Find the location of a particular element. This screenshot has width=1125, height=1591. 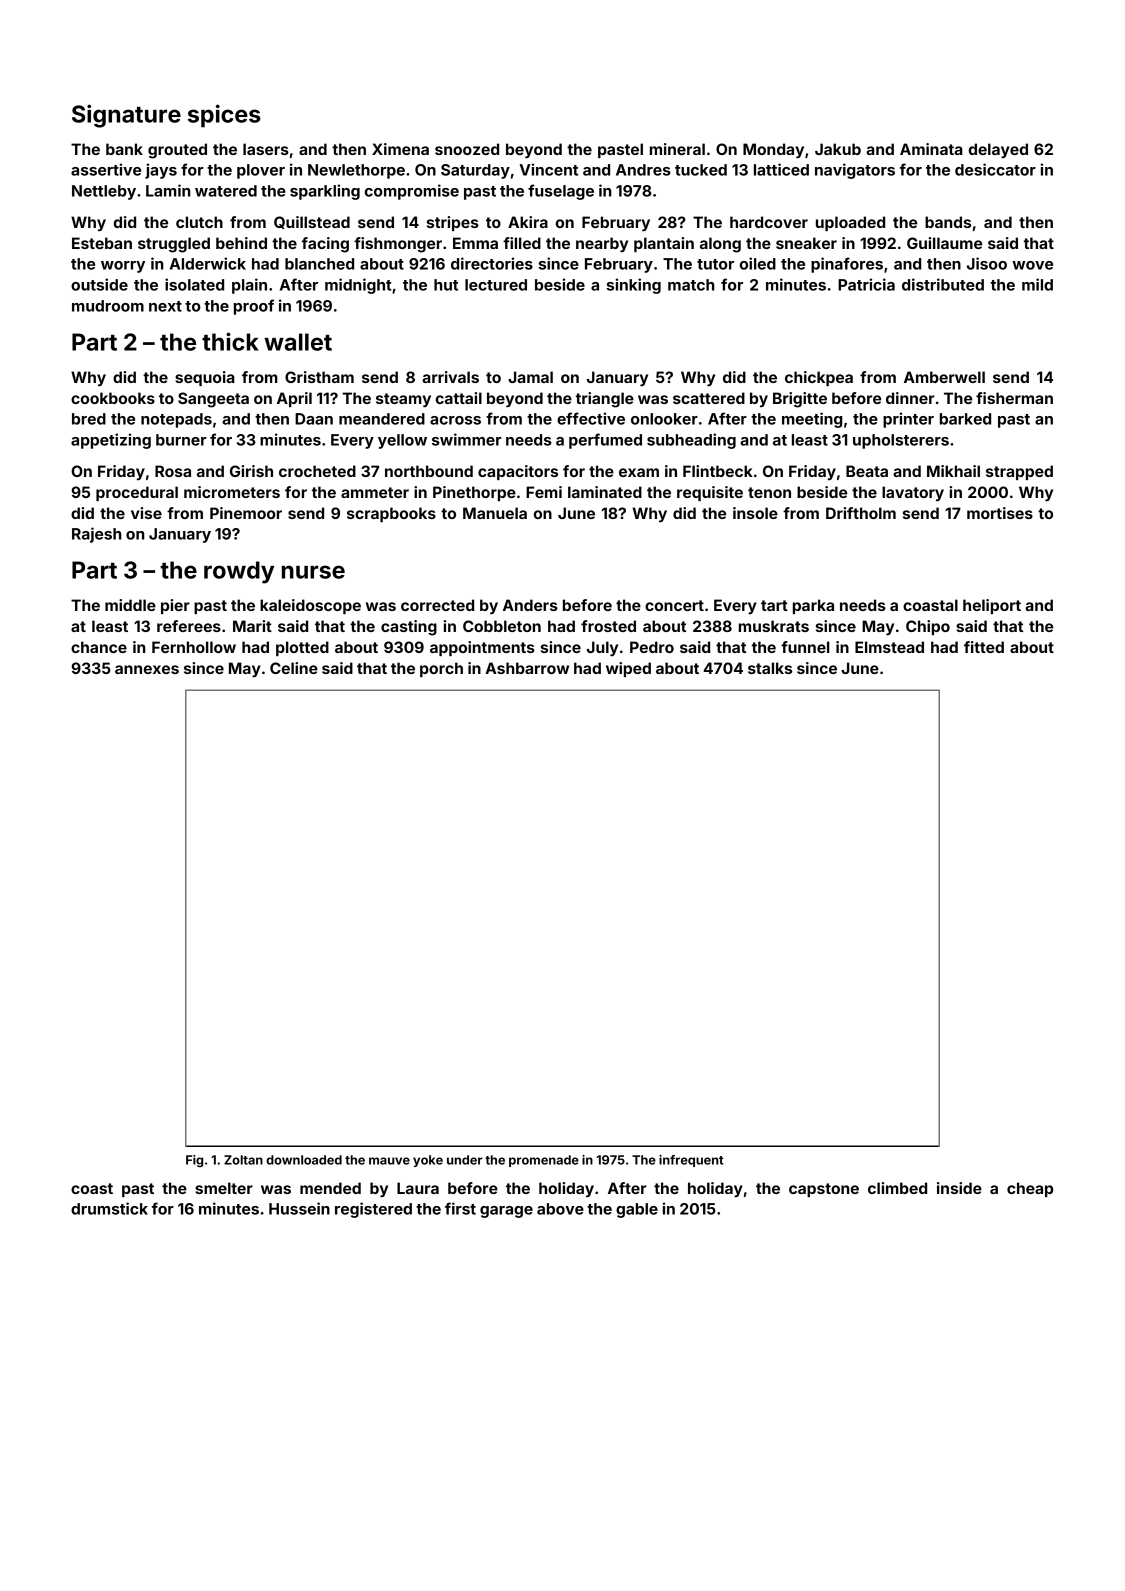

Ashbarrow is located at coordinates (527, 668).
